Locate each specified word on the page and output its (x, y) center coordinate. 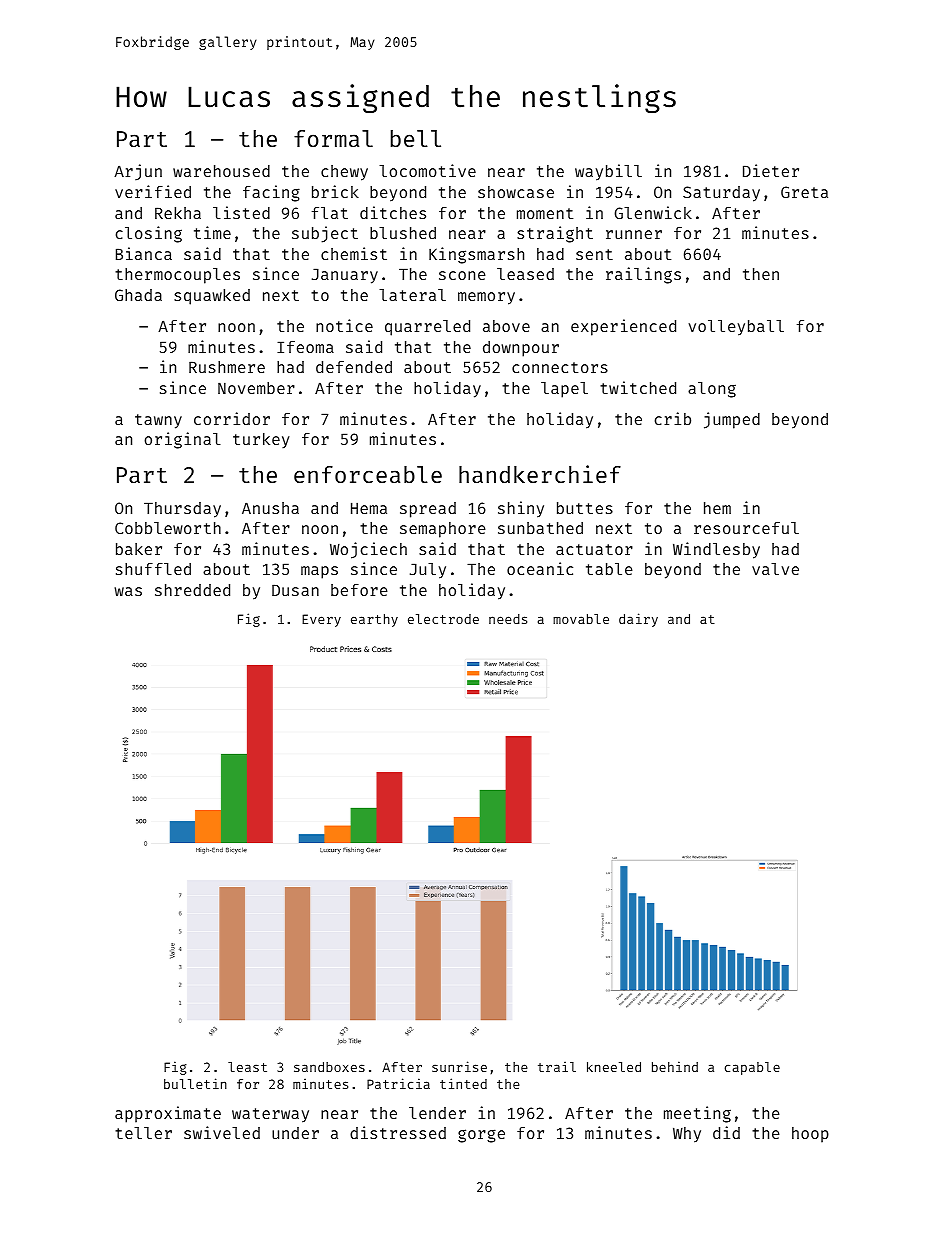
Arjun (138, 172)
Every (321, 620)
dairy (638, 620)
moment (545, 213)
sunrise (459, 1066)
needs (508, 619)
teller (143, 1133)
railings (643, 275)
